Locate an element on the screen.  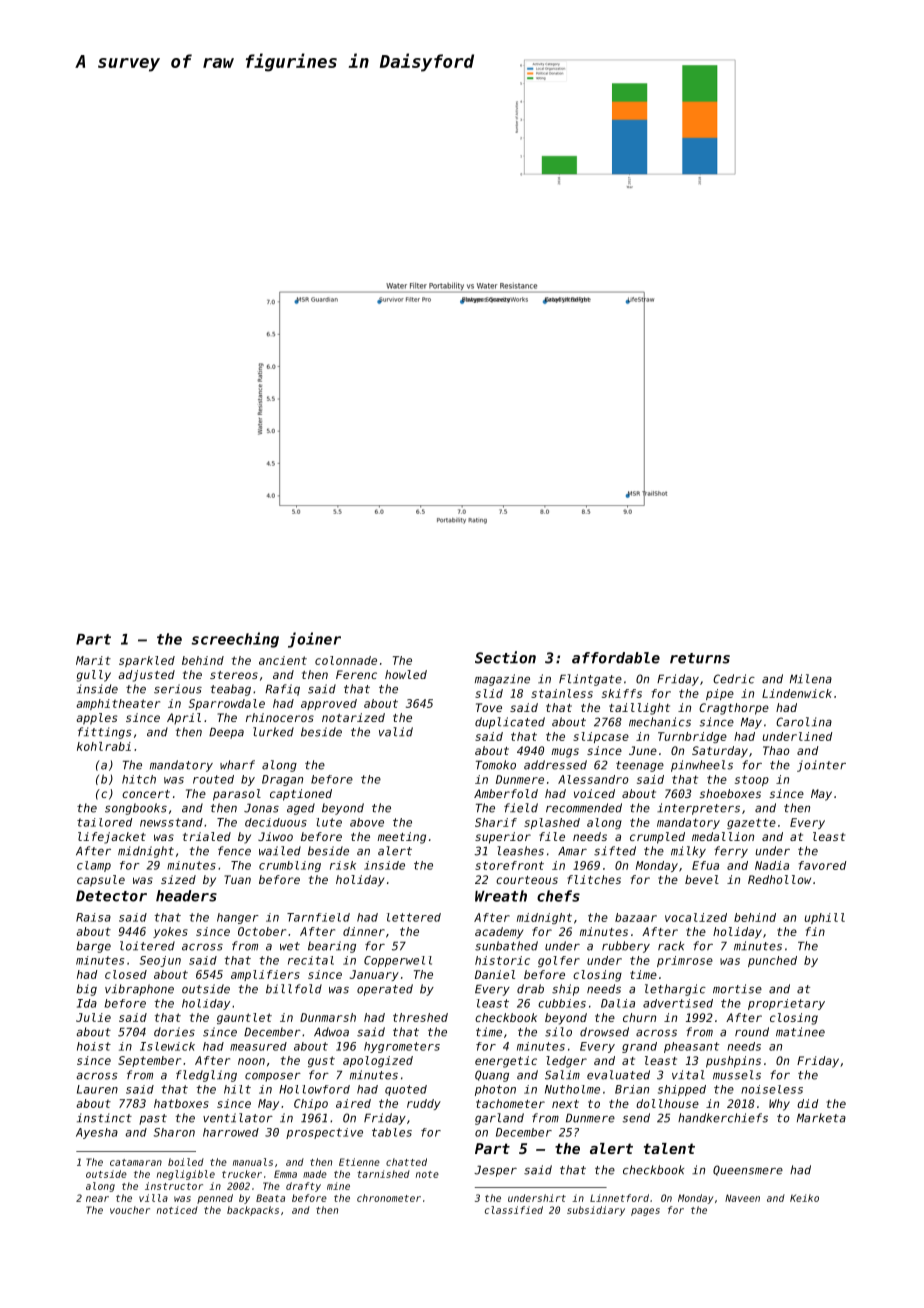
vocalized is located at coordinates (696, 917).
